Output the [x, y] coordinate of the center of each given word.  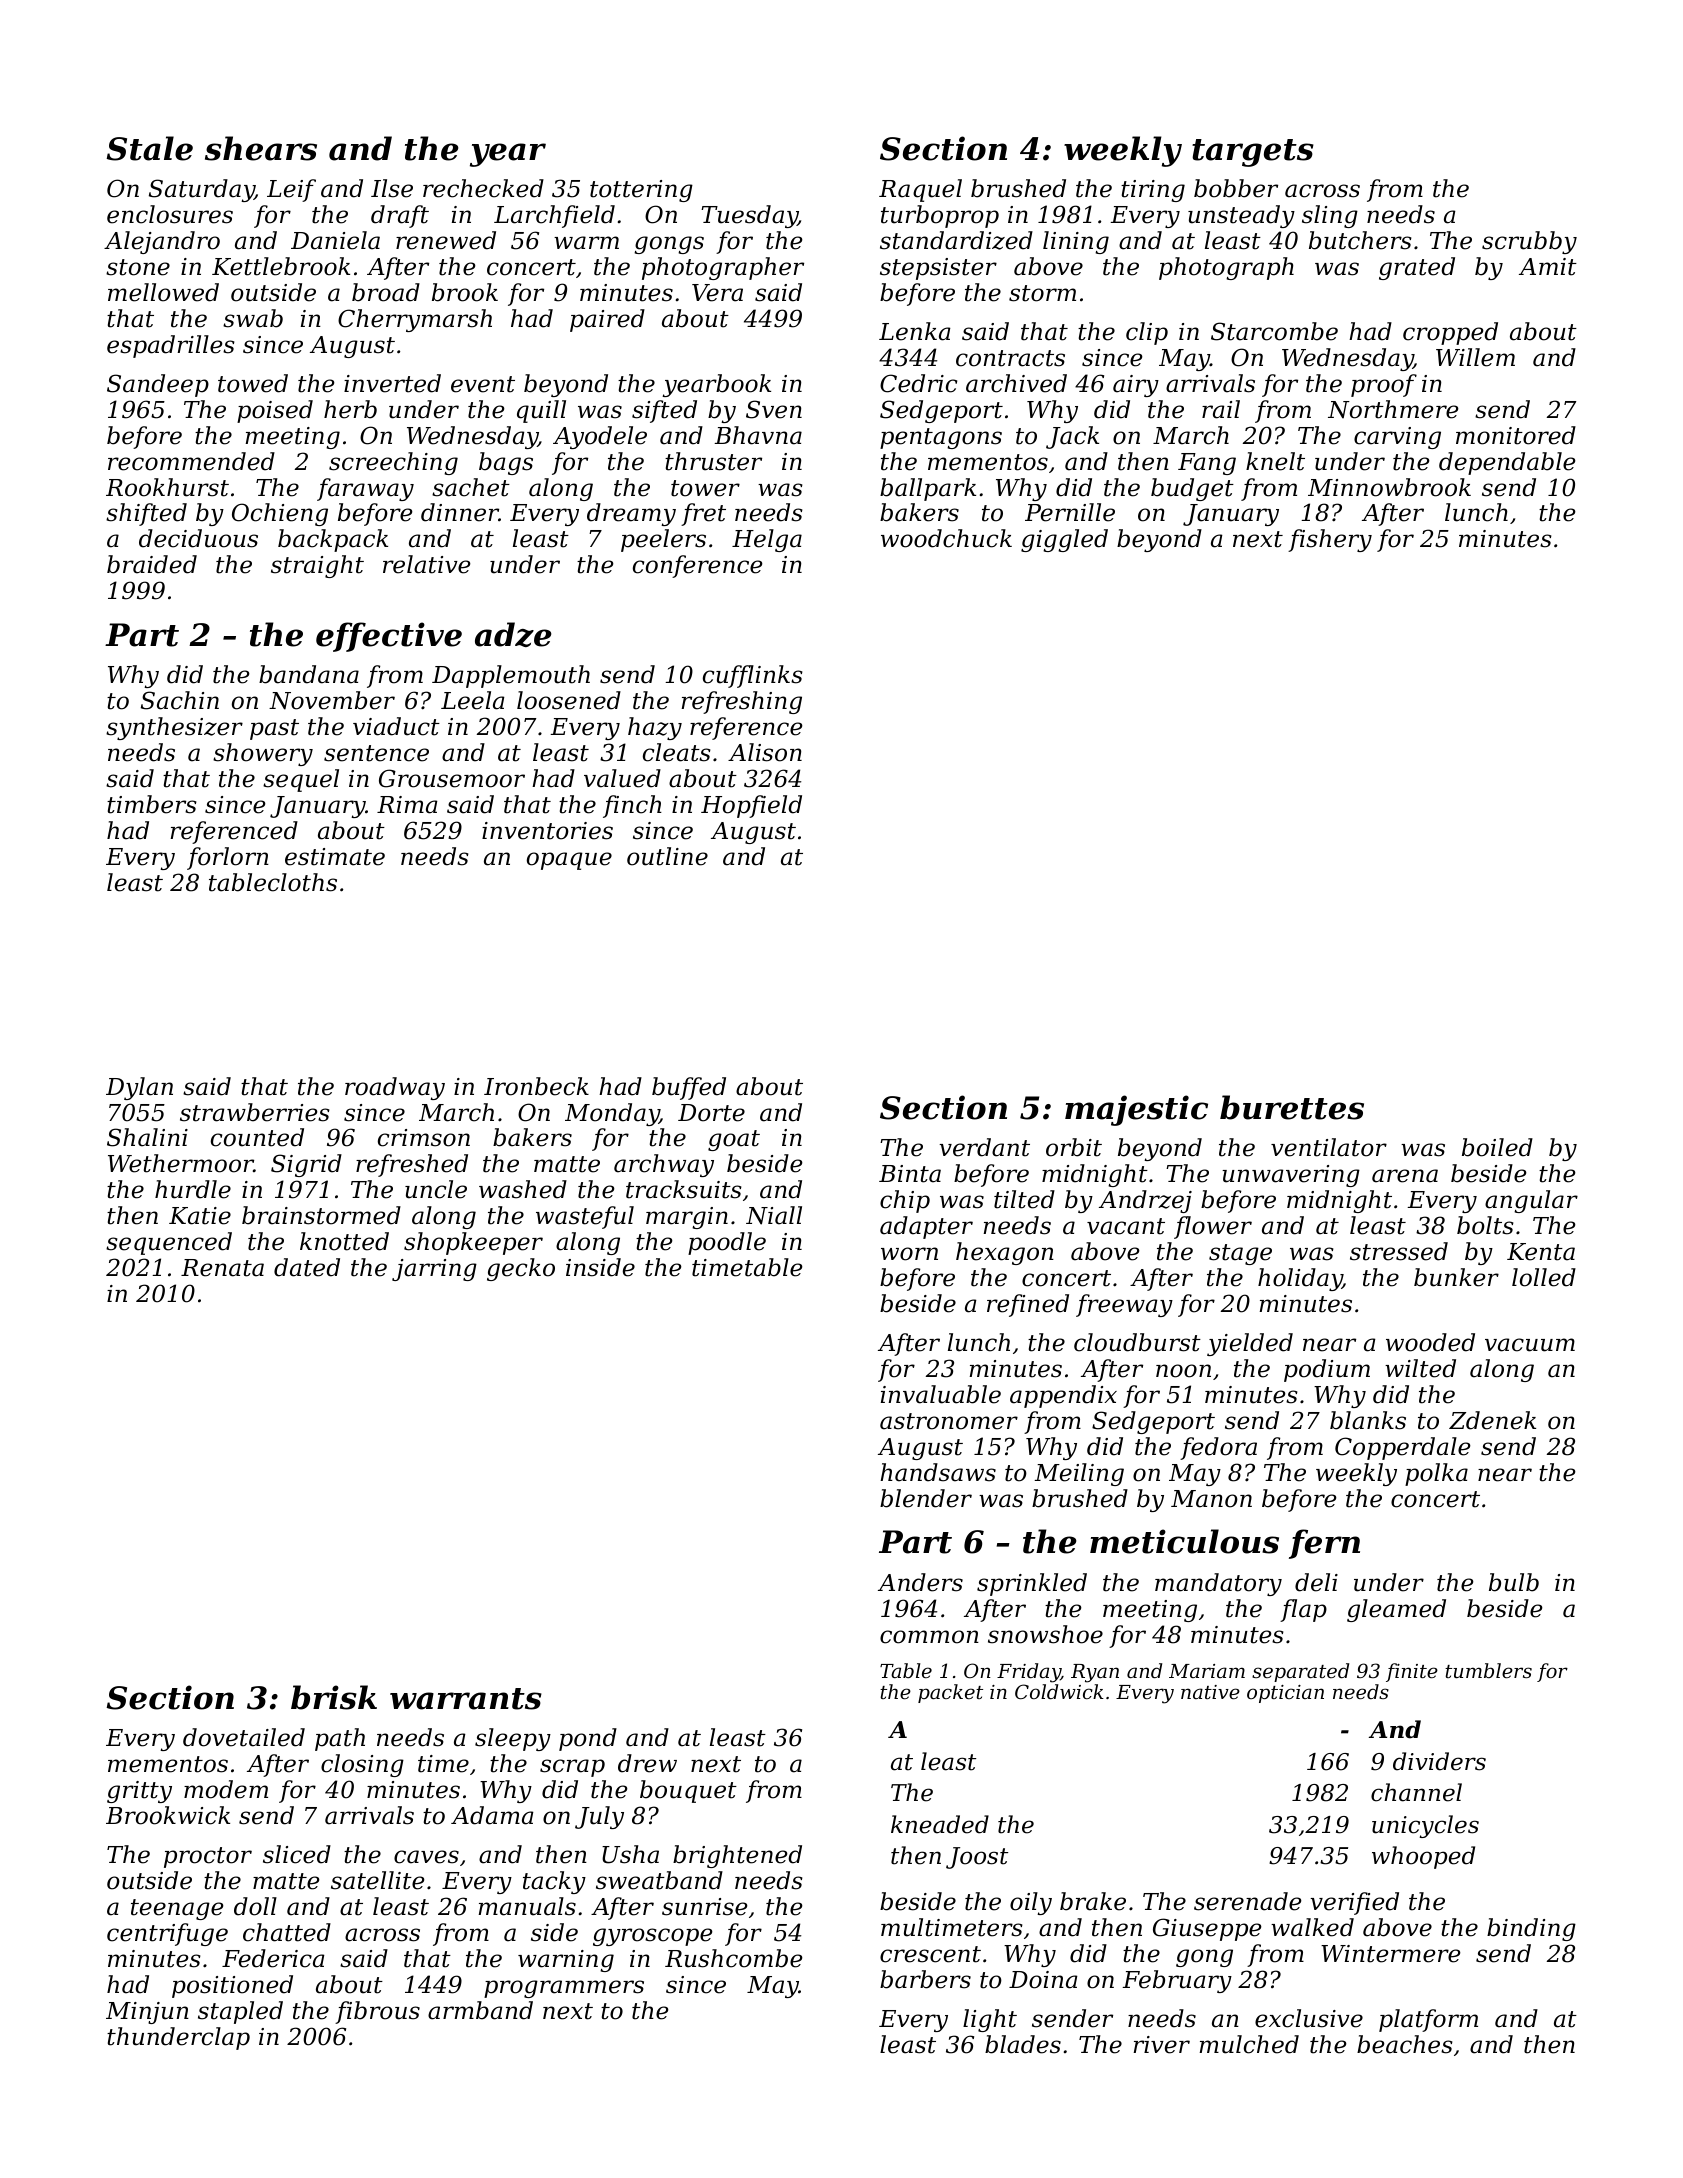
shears [261, 148]
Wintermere [1391, 1954]
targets [1253, 153]
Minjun [147, 2013]
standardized [956, 240]
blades [1023, 2044]
